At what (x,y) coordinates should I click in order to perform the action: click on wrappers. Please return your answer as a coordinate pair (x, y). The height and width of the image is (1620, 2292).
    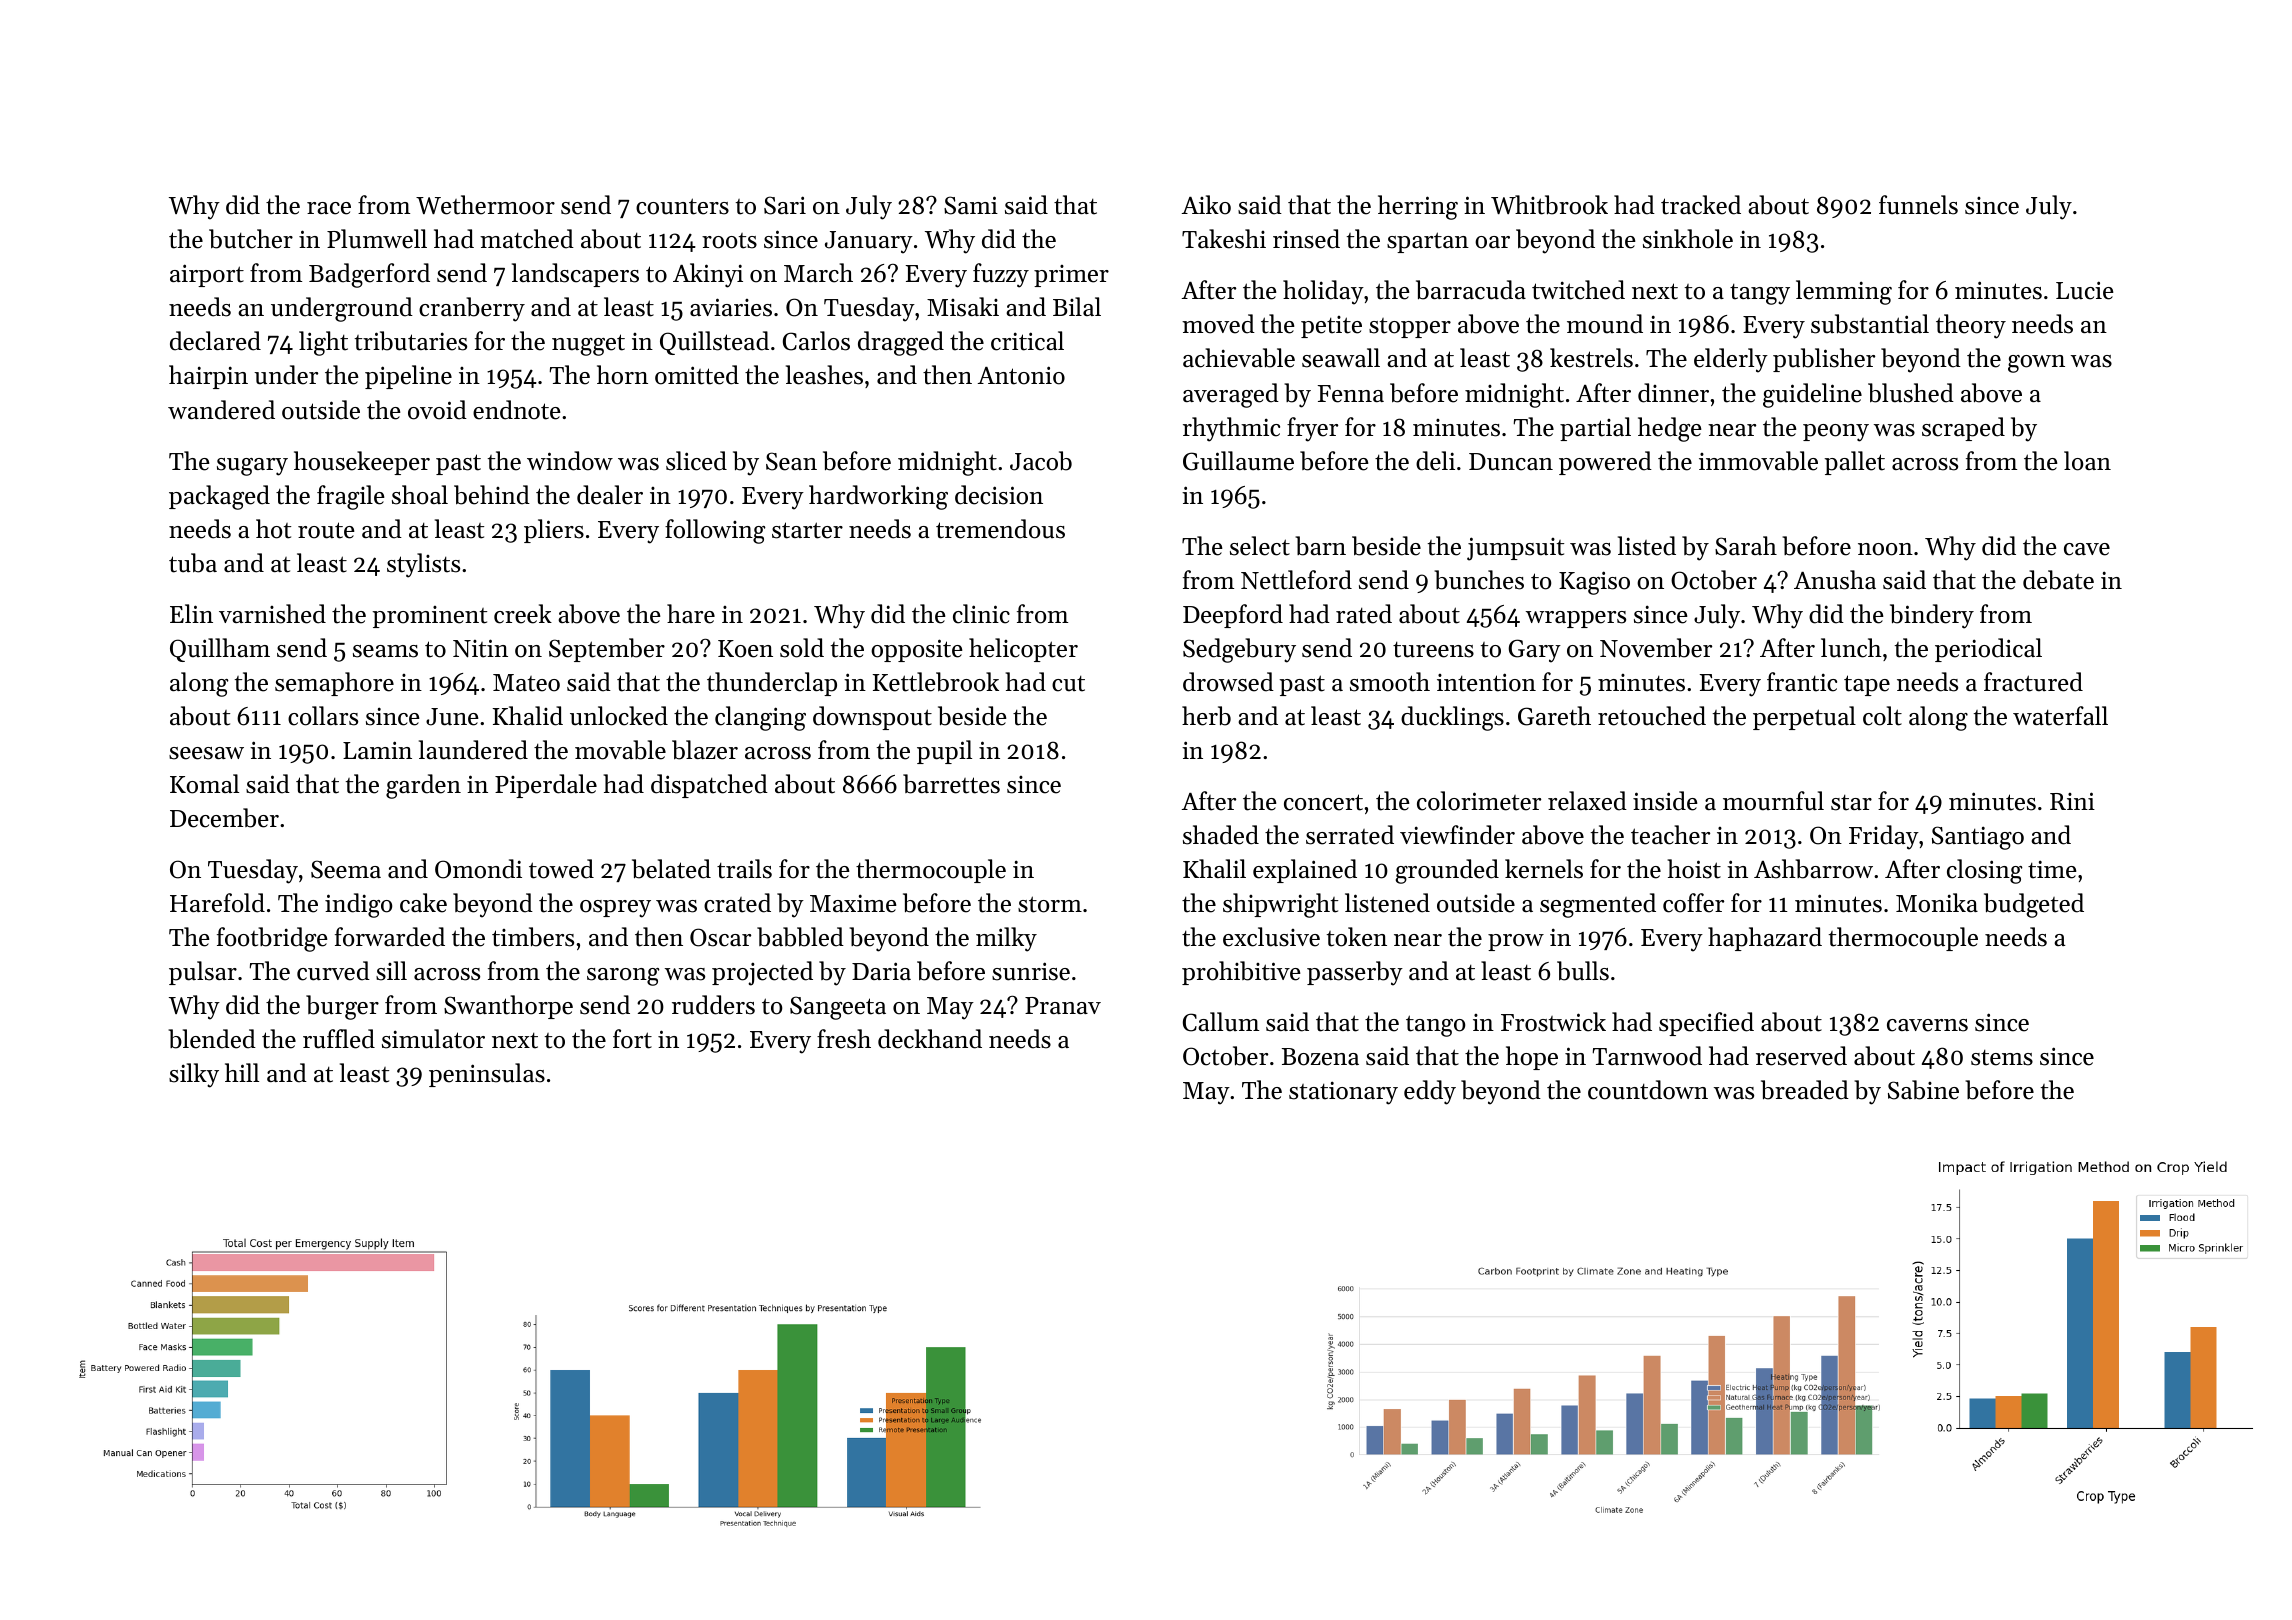
    Looking at the image, I should click on (1576, 619).
